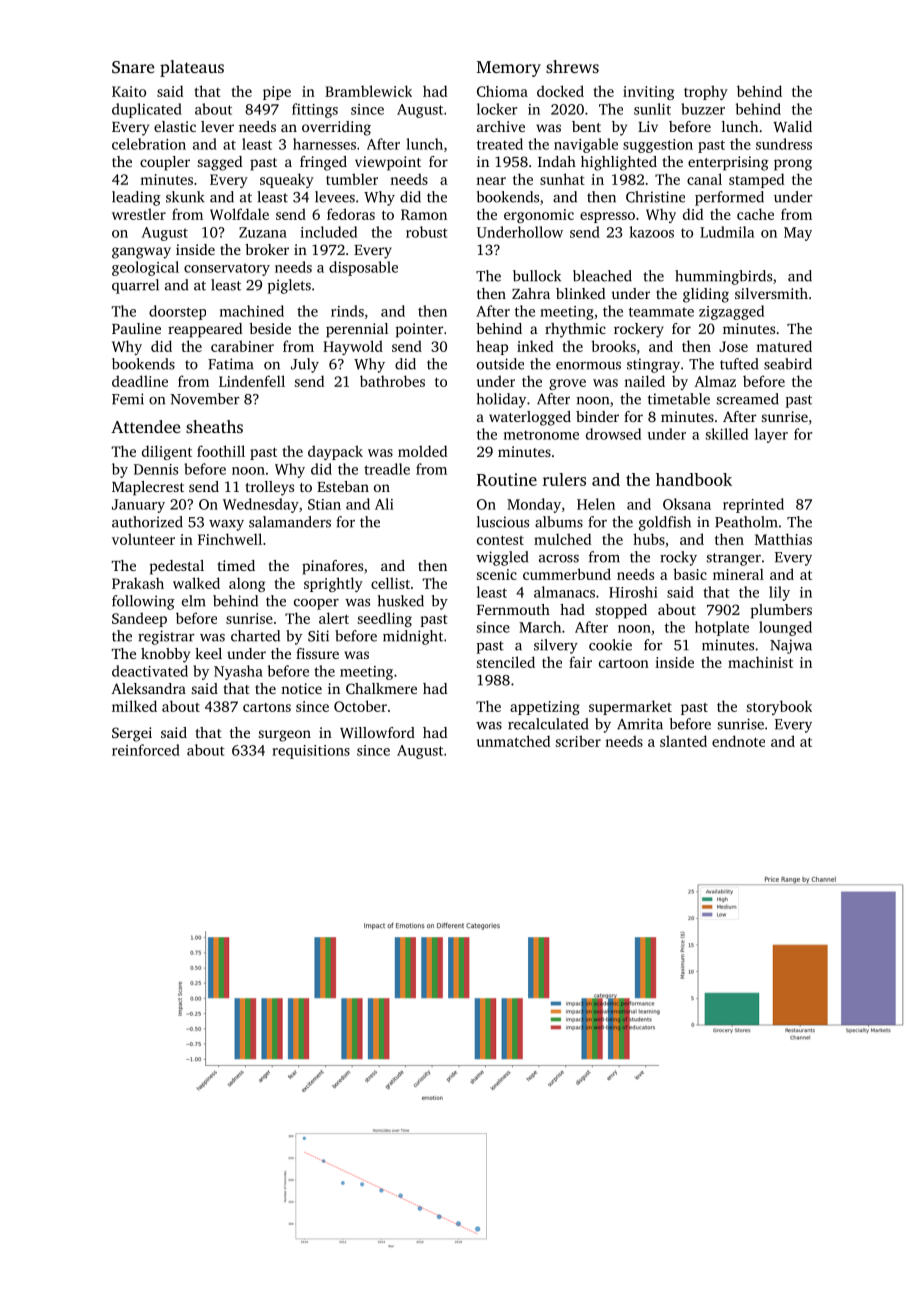  I want to click on pinafores, so click(332, 567).
